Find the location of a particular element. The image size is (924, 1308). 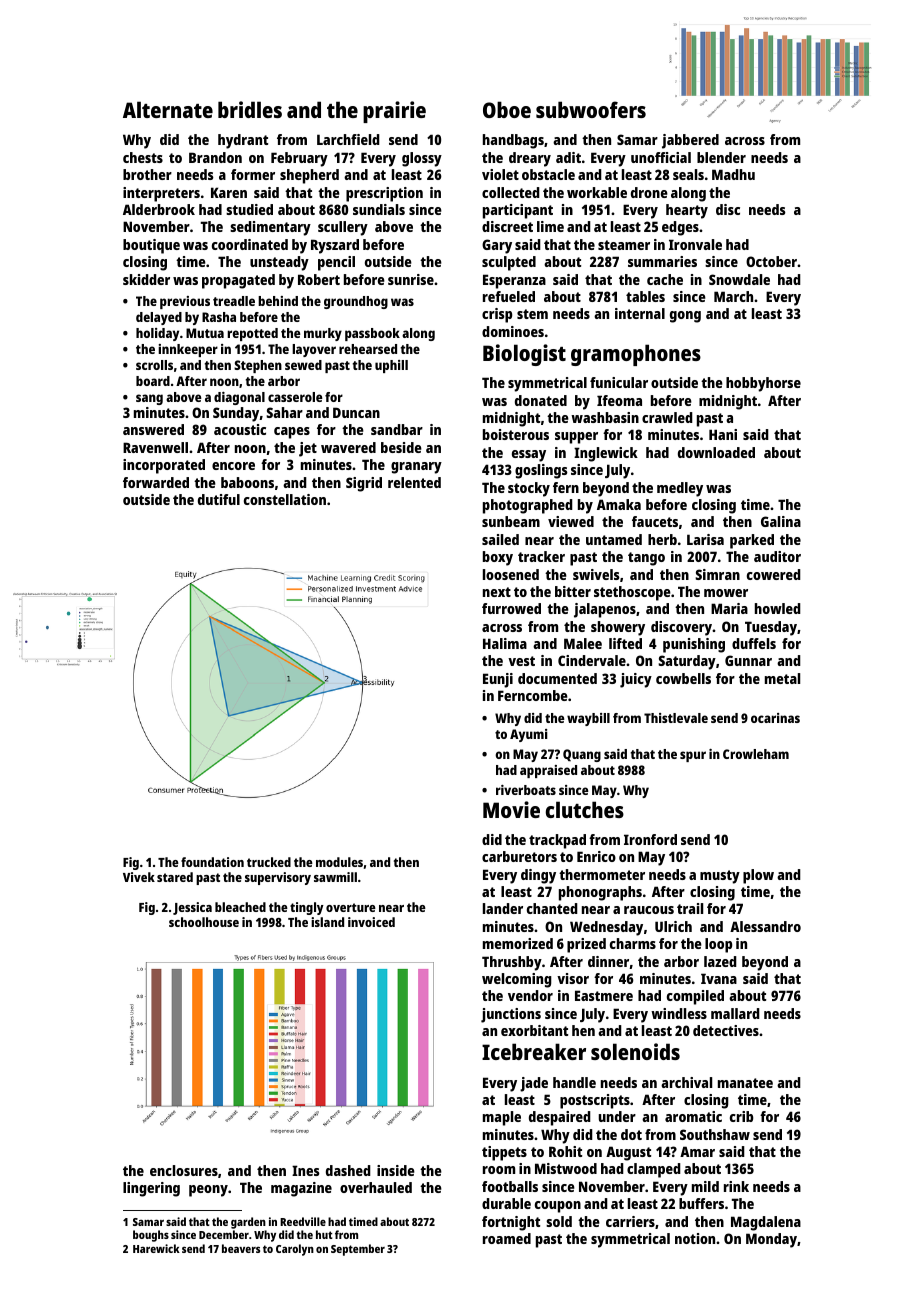

uphill is located at coordinates (391, 366).
